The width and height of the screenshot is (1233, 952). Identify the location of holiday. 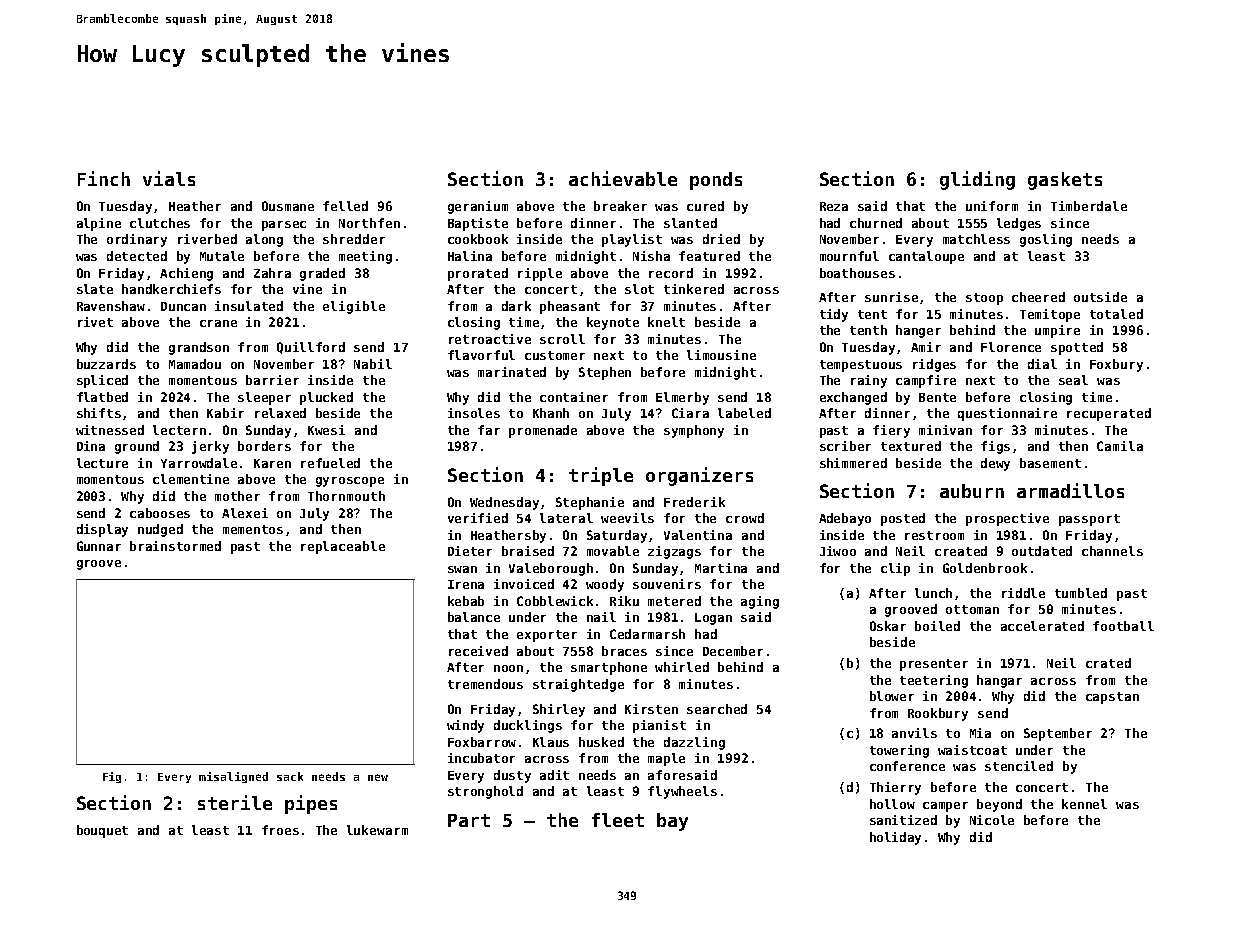
(895, 838).
